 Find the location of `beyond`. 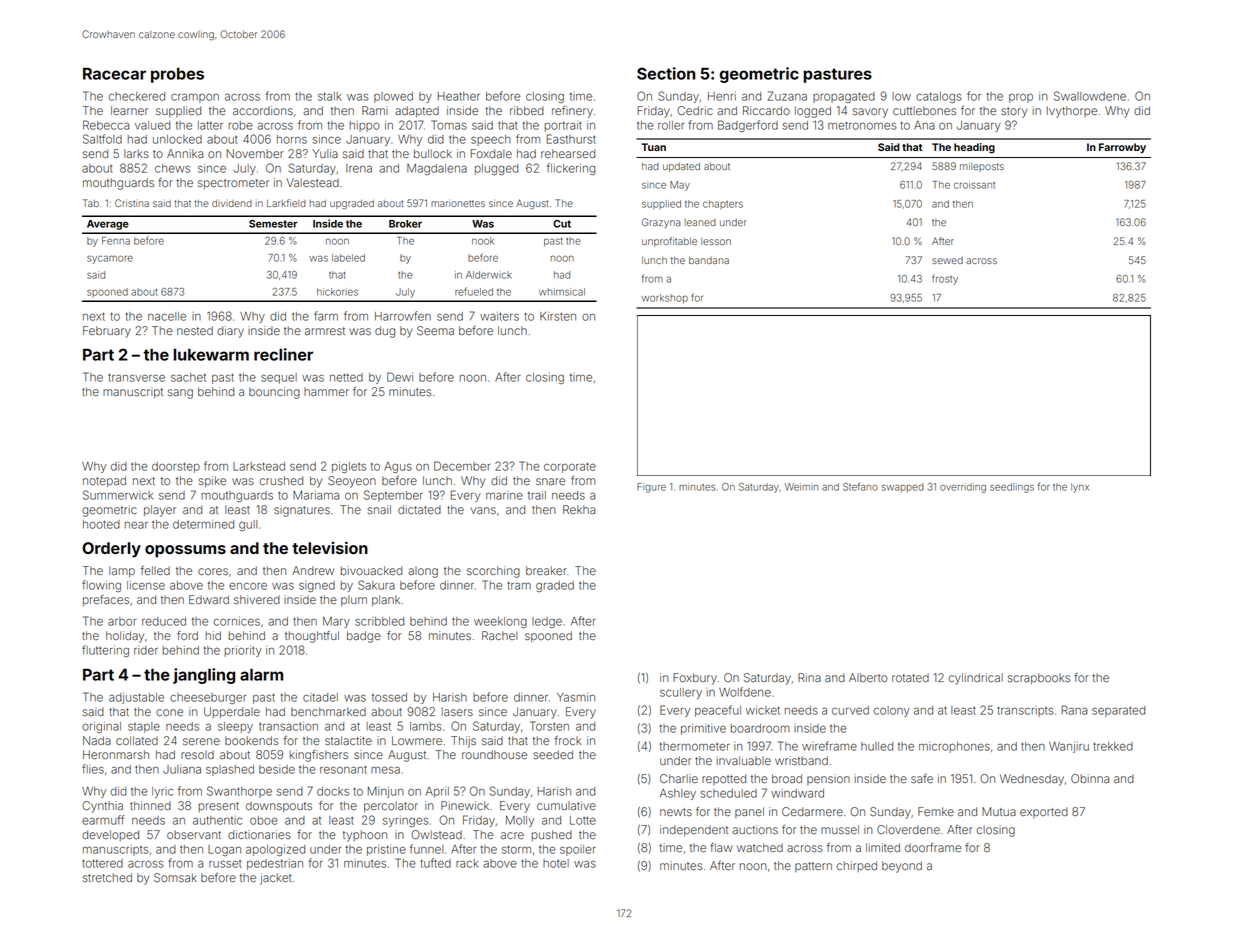

beyond is located at coordinates (902, 867).
